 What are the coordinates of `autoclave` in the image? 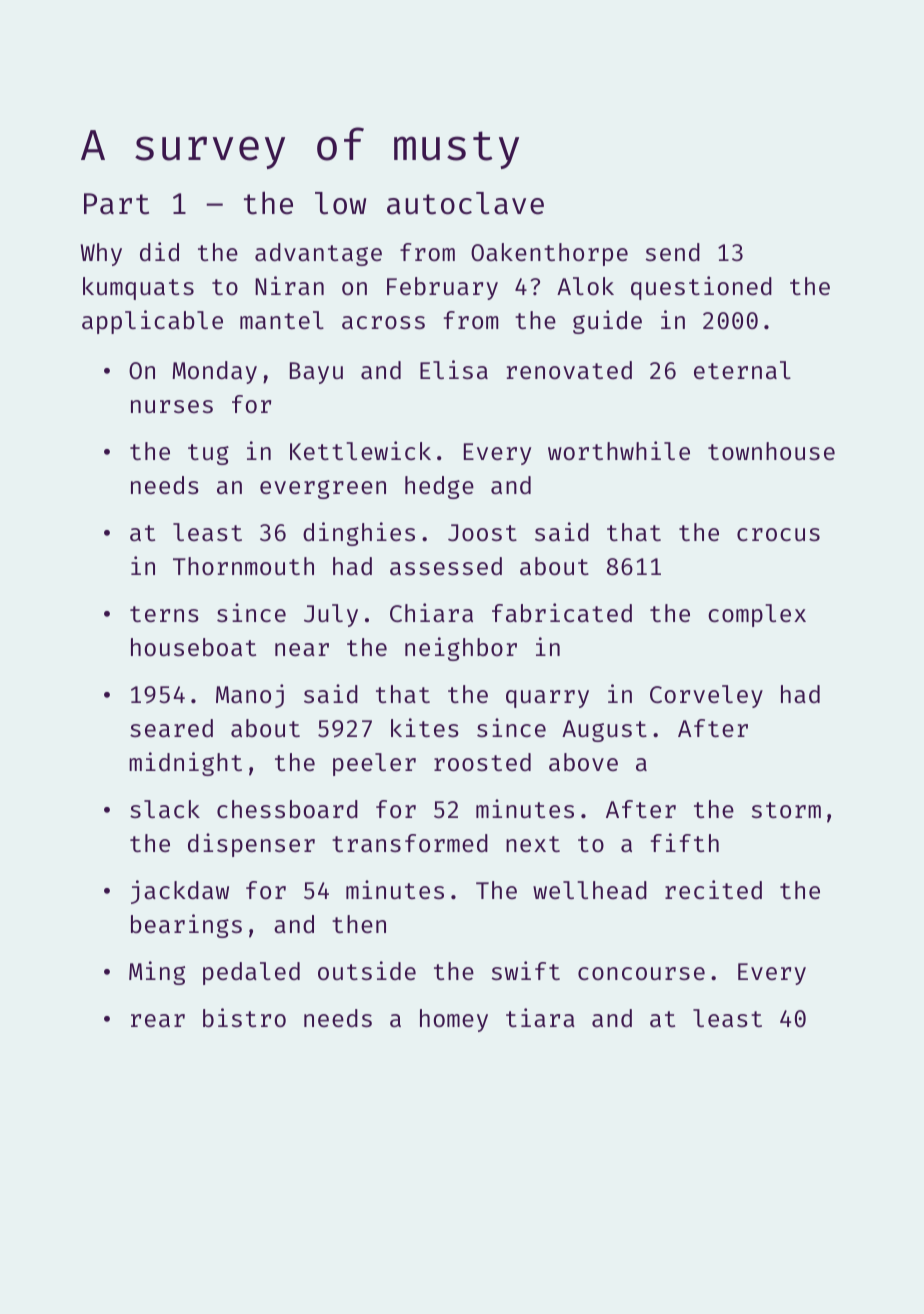 It's located at (465, 203).
